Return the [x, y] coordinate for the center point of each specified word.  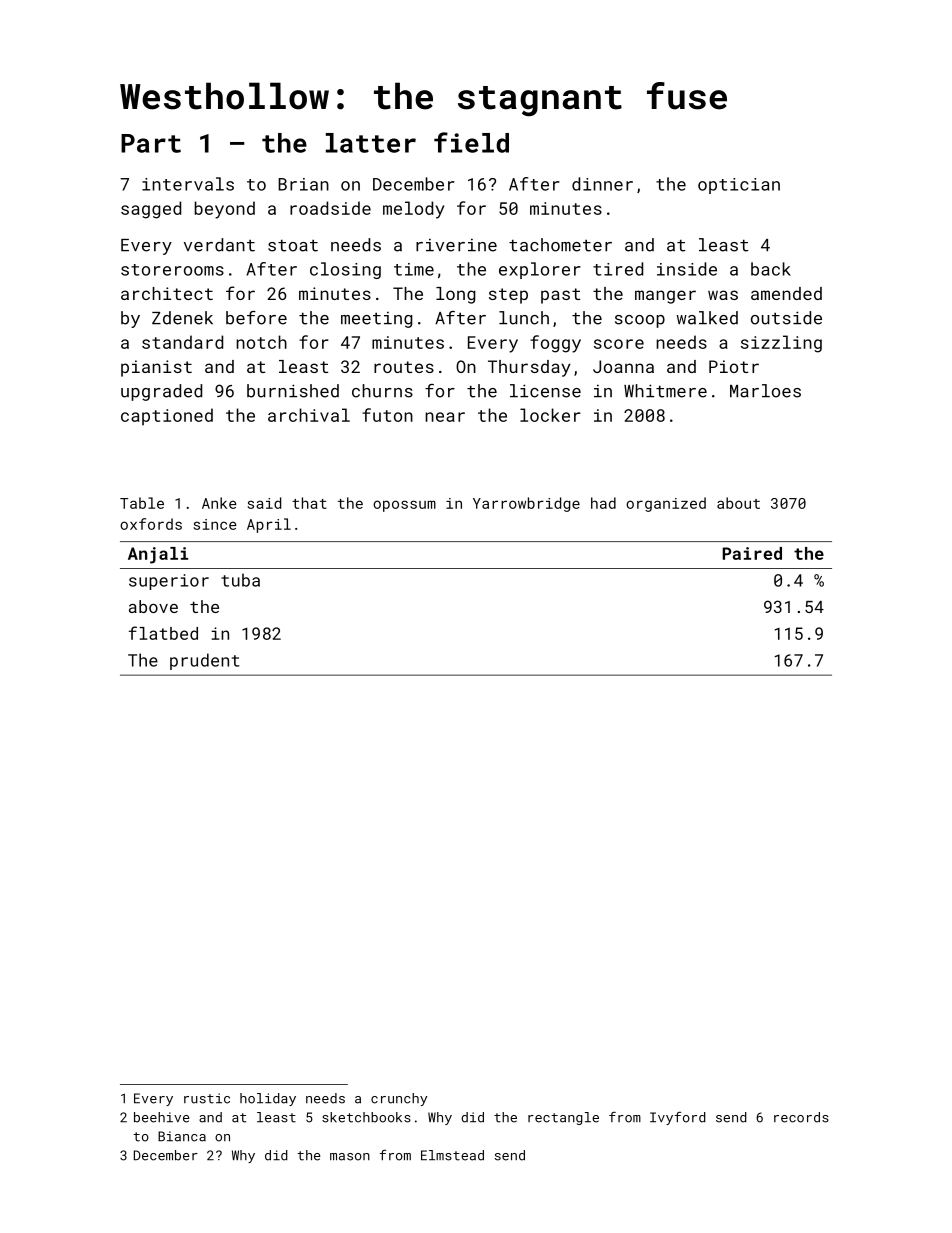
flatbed [163, 633]
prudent [205, 661]
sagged [151, 210]
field [471, 142]
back [771, 269]
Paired [752, 553]
